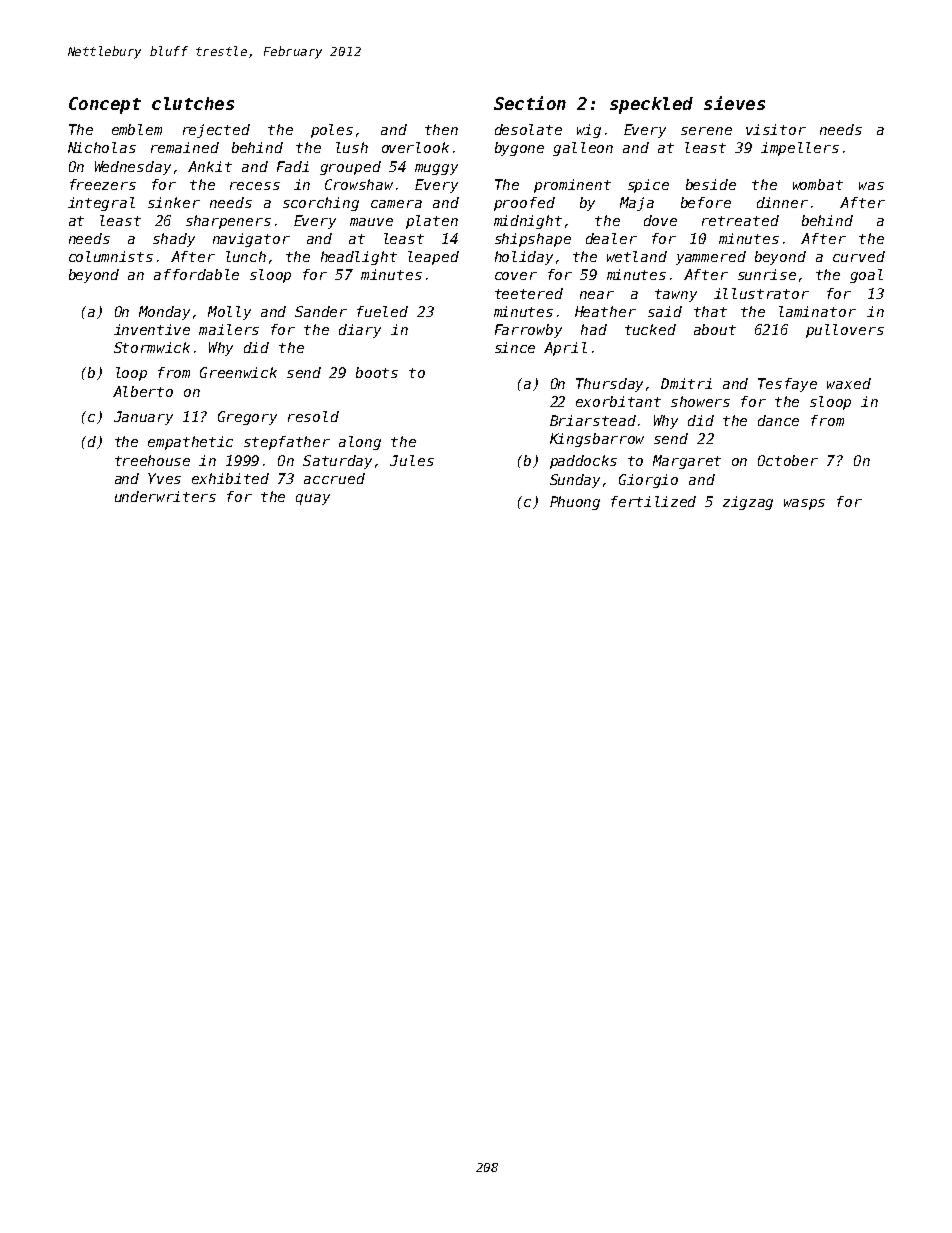  What do you see at coordinates (165, 496) in the page?
I see `underwriters` at bounding box center [165, 496].
